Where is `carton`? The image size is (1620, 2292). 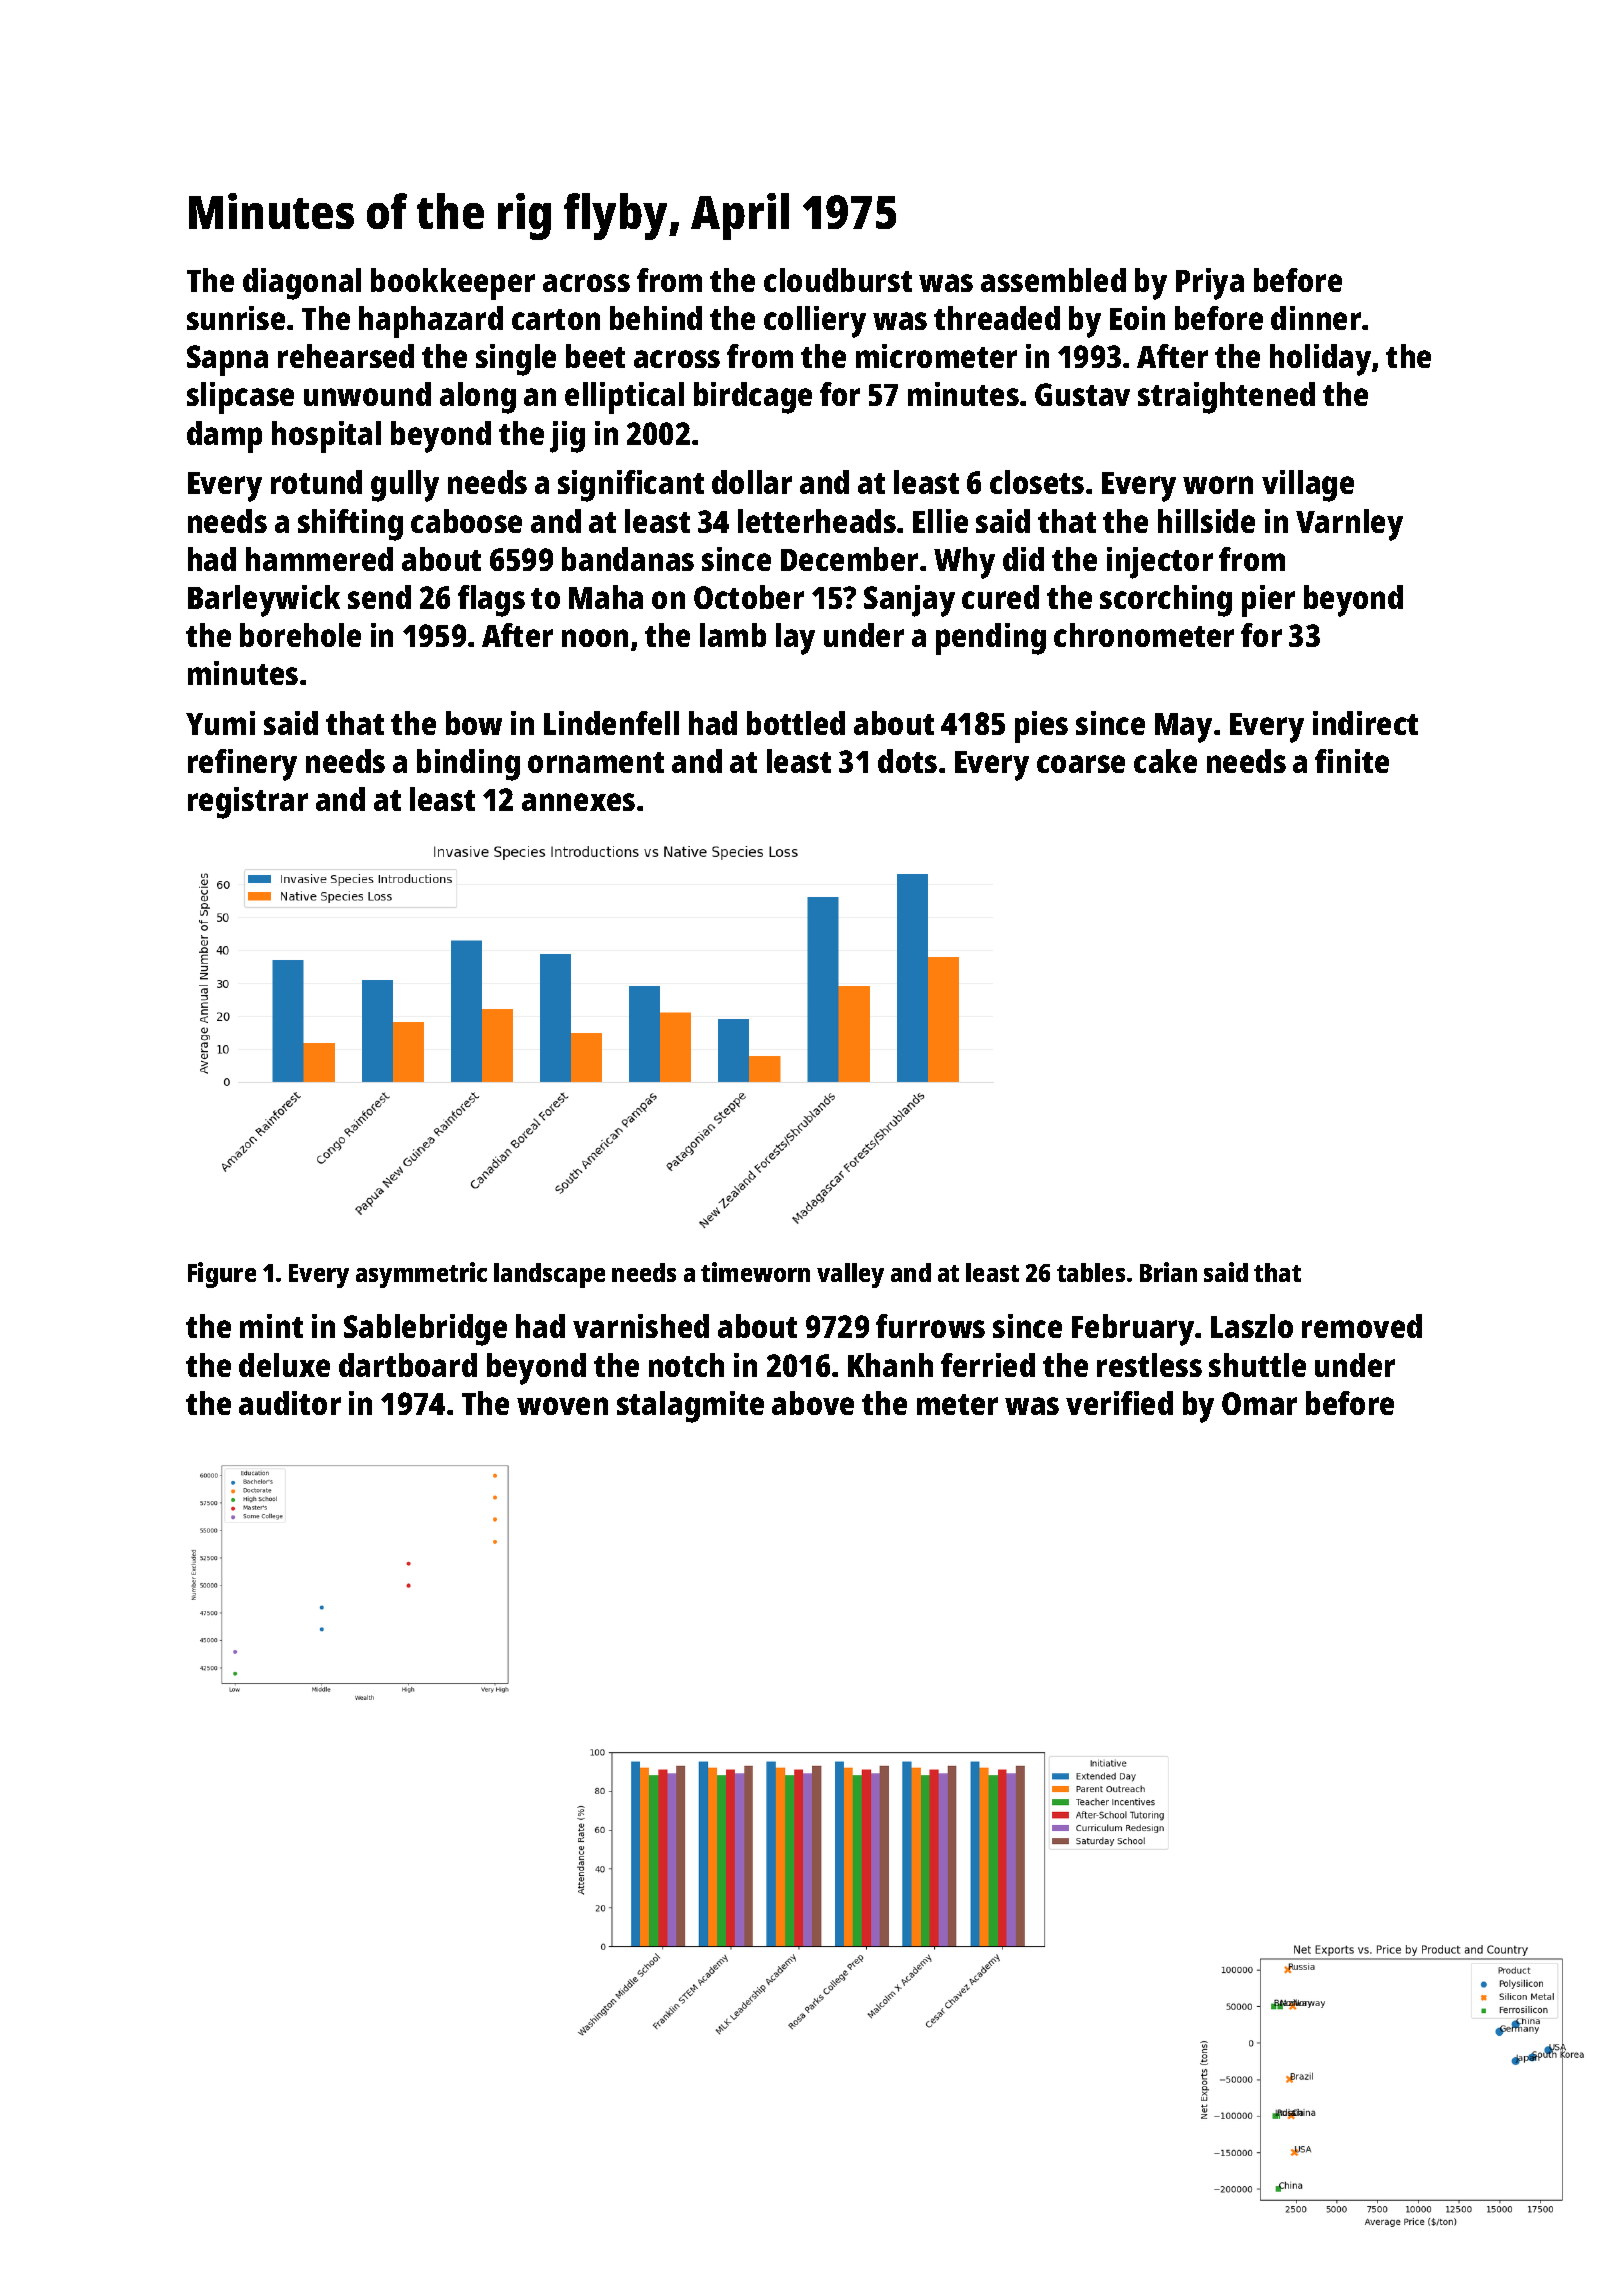 carton is located at coordinates (556, 319).
